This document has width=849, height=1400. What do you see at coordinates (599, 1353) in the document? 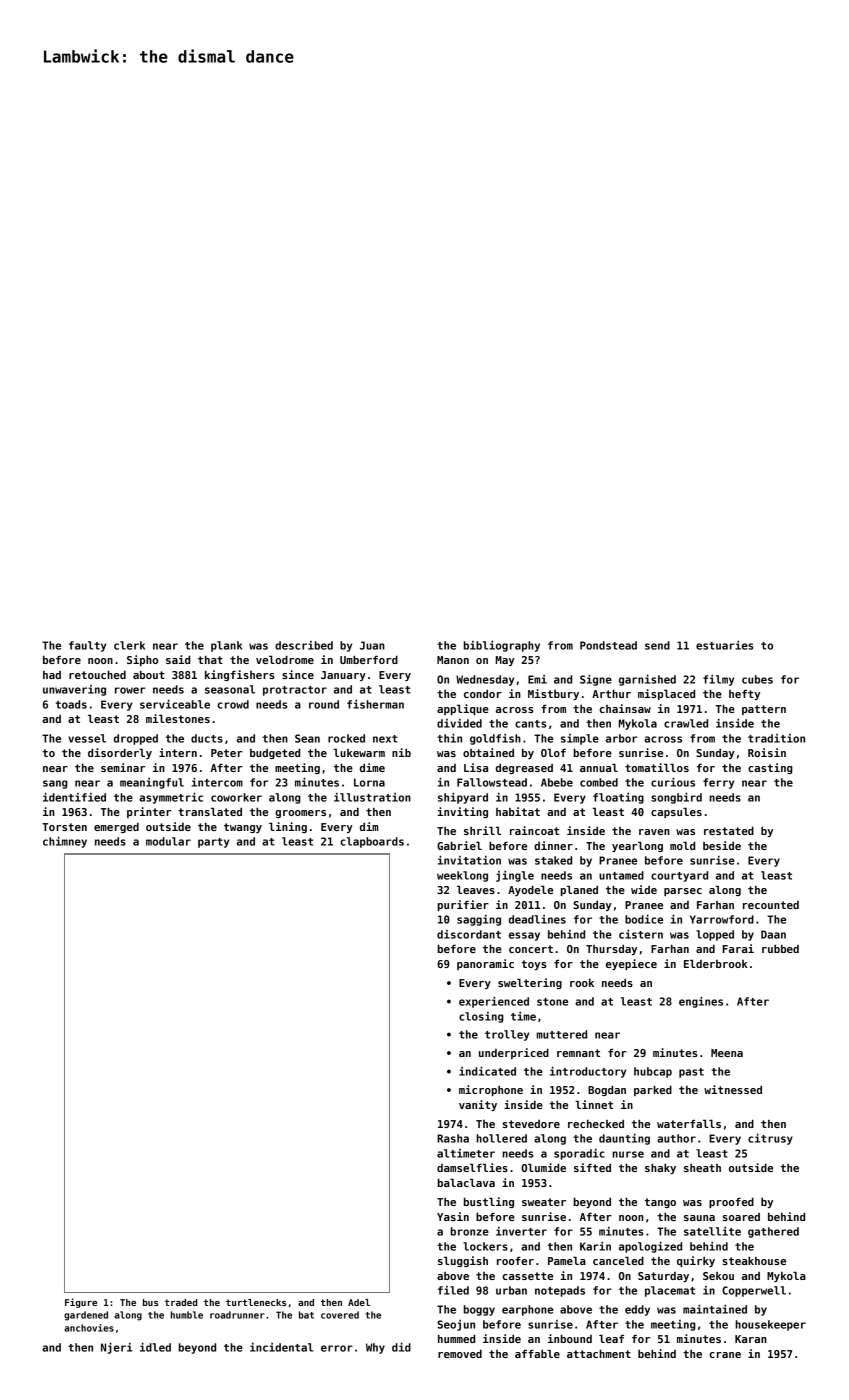
I see `attachment` at bounding box center [599, 1353].
